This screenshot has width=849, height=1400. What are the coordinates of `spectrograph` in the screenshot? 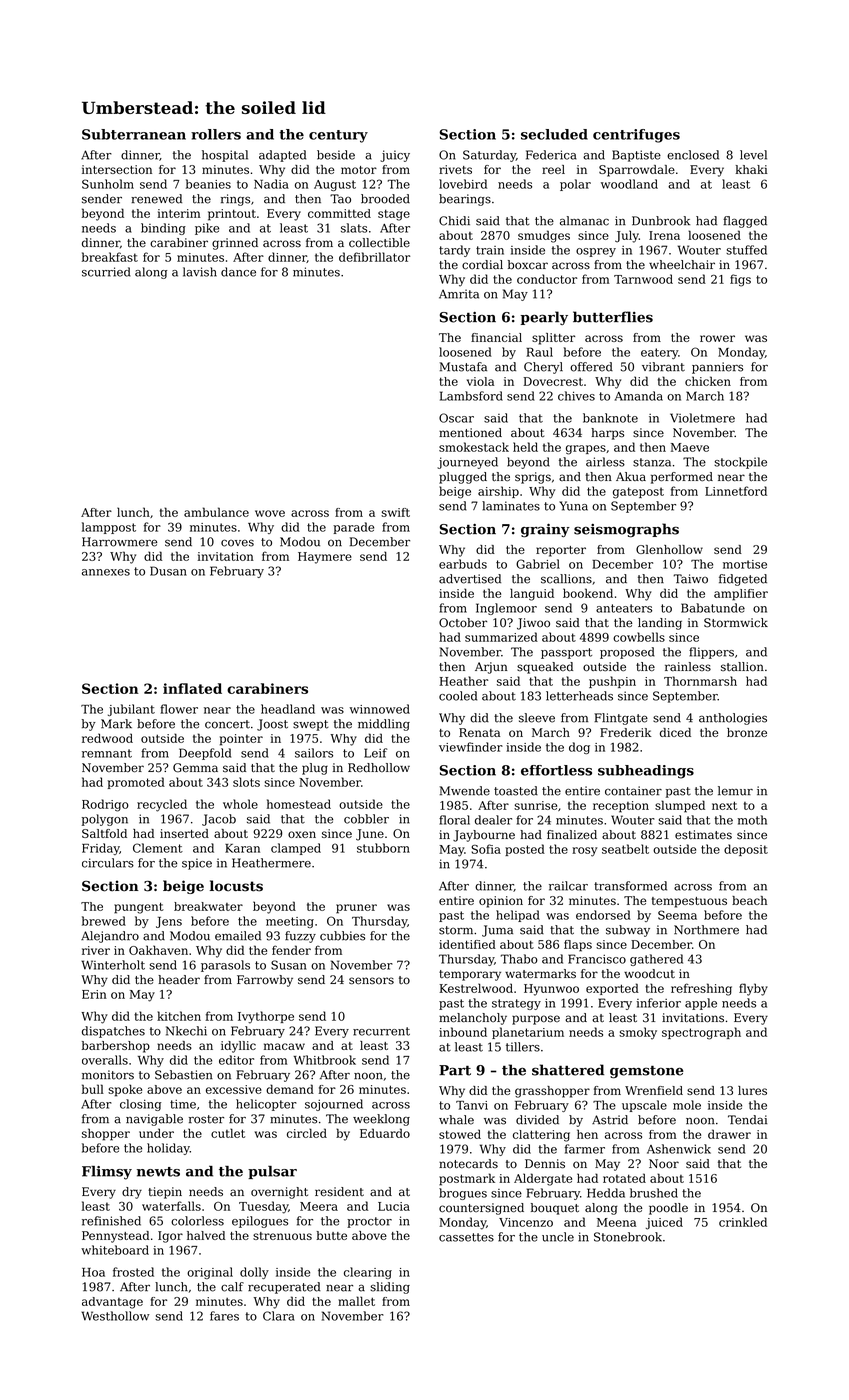 It's located at (701, 1033).
